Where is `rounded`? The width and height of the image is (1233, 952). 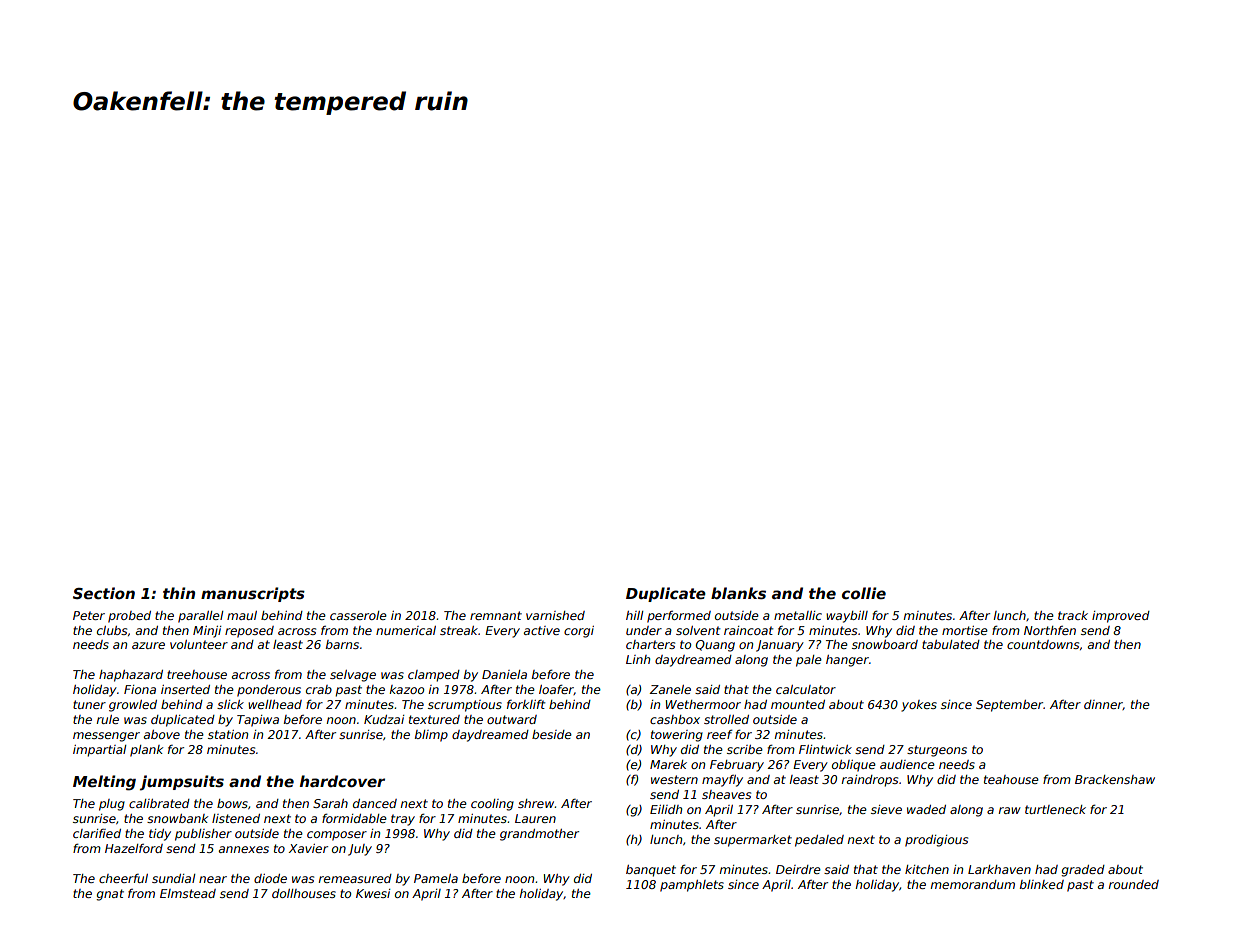 rounded is located at coordinates (1134, 884).
